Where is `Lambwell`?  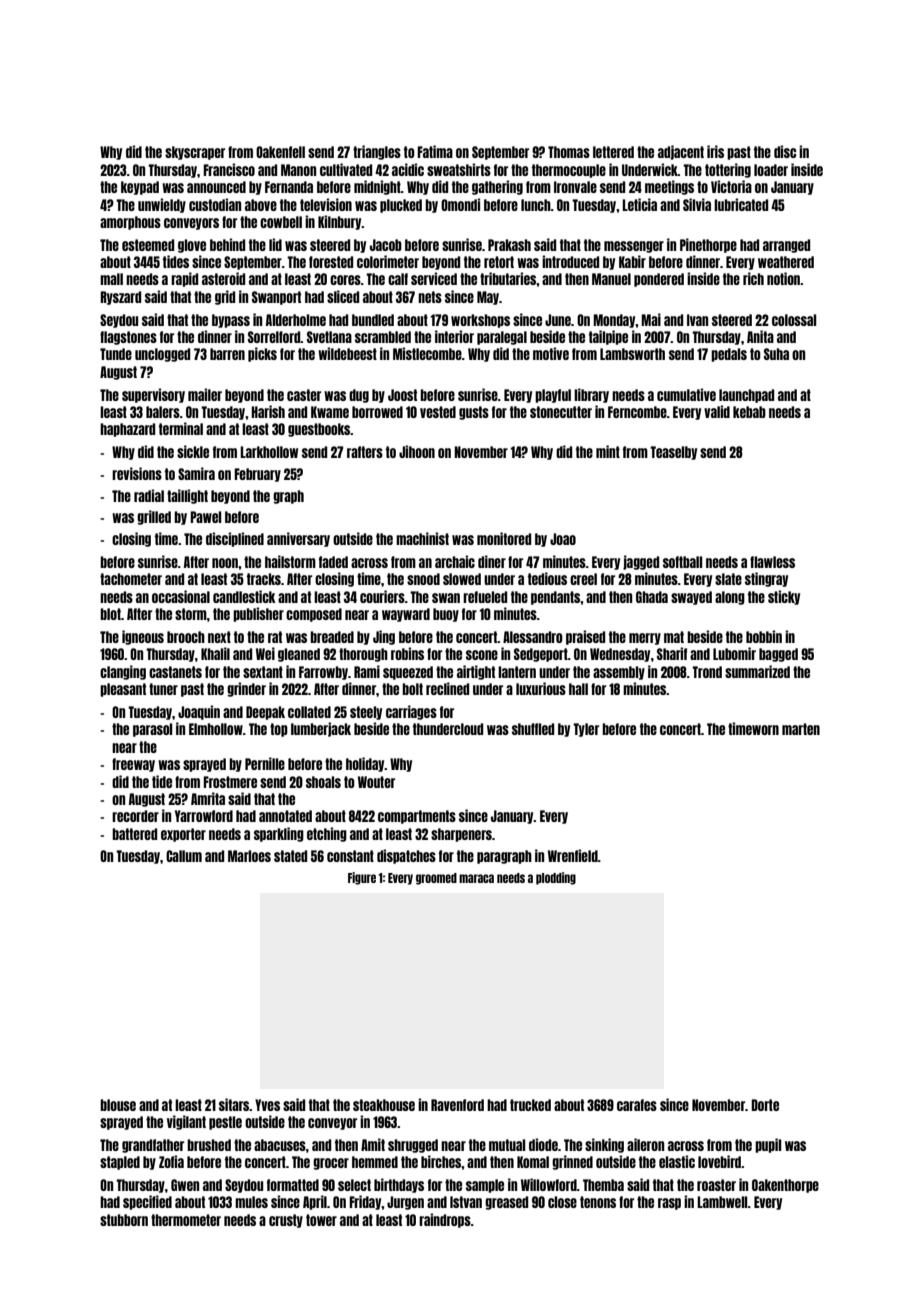 Lambwell is located at coordinates (722, 1202).
